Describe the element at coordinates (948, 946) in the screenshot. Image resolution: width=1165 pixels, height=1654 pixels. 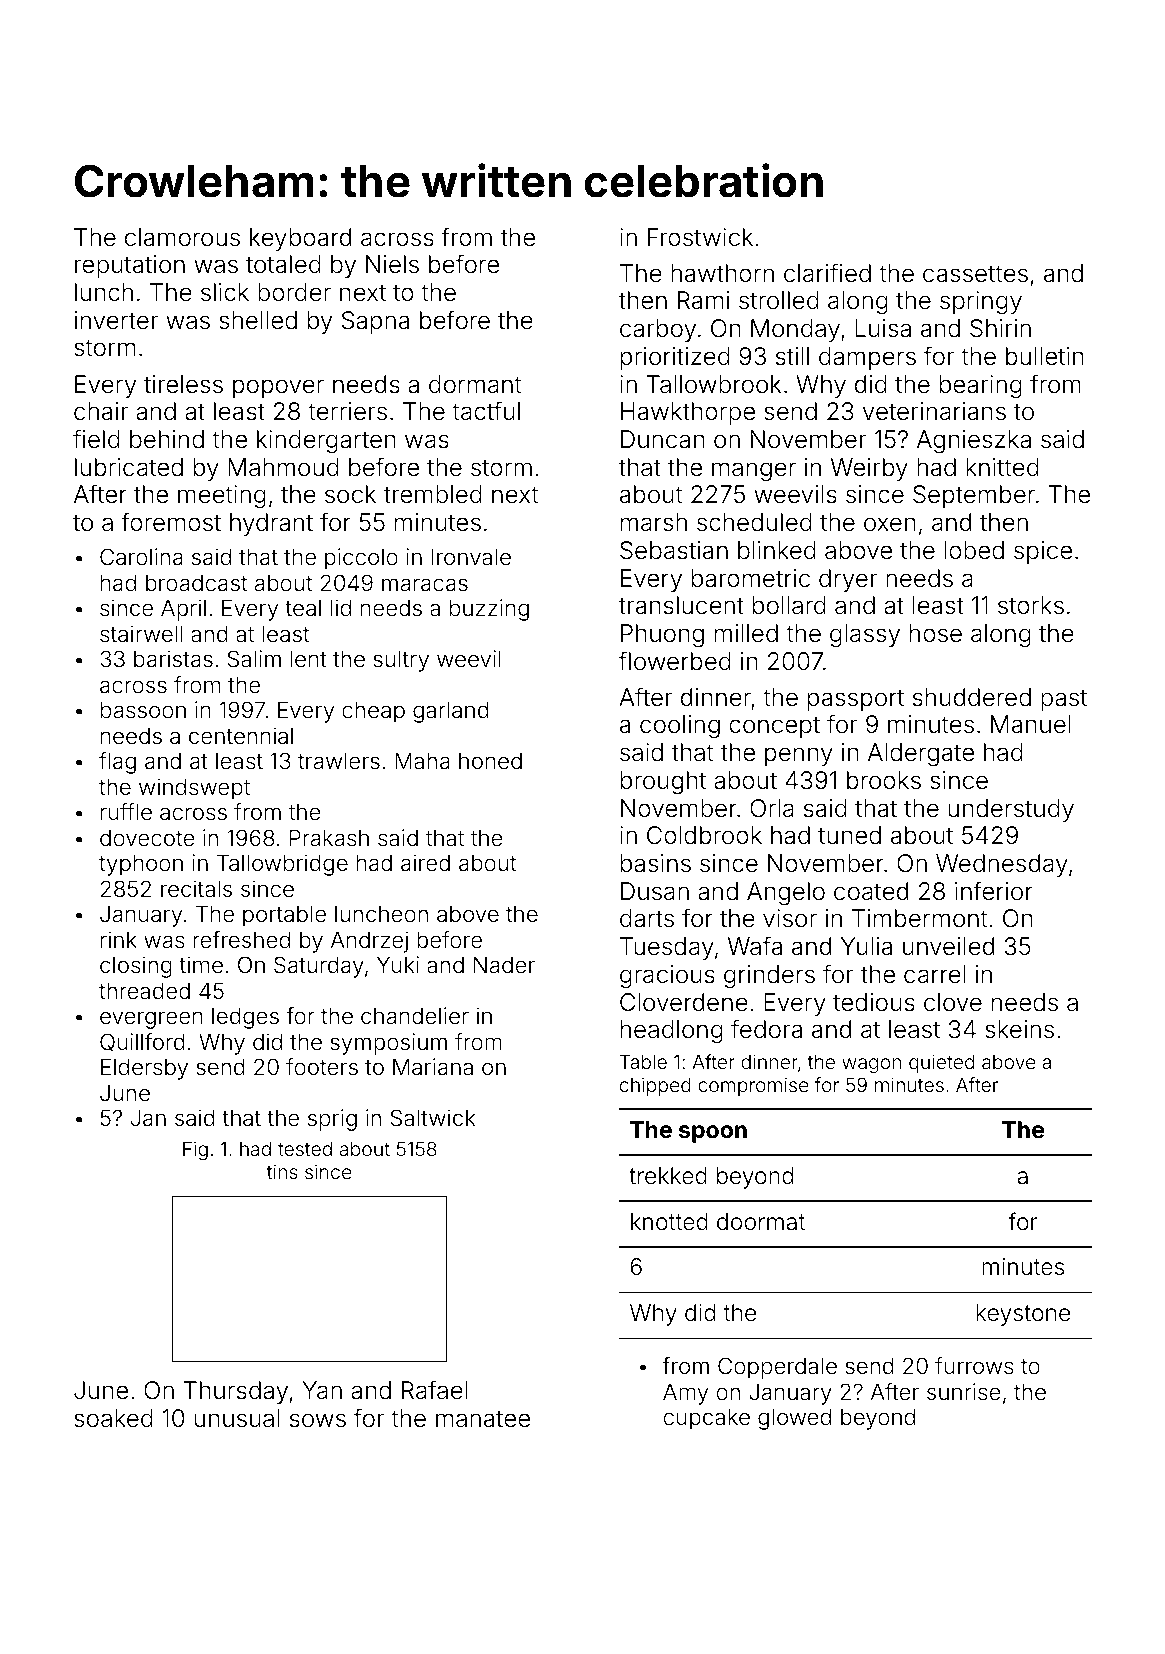
I see `unveiled` at that location.
